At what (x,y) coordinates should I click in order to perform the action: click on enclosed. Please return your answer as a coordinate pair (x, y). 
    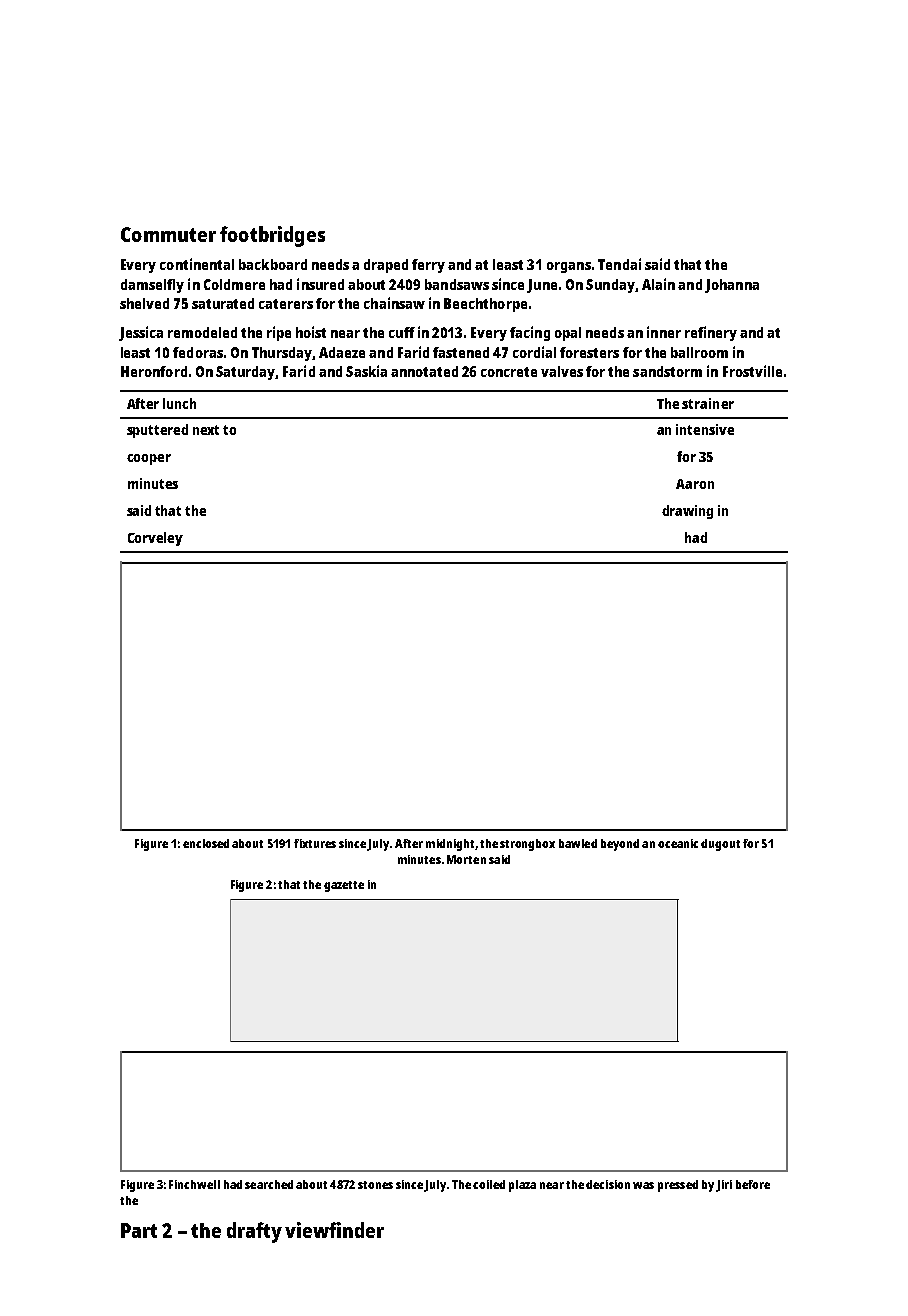
    Looking at the image, I should click on (206, 843).
